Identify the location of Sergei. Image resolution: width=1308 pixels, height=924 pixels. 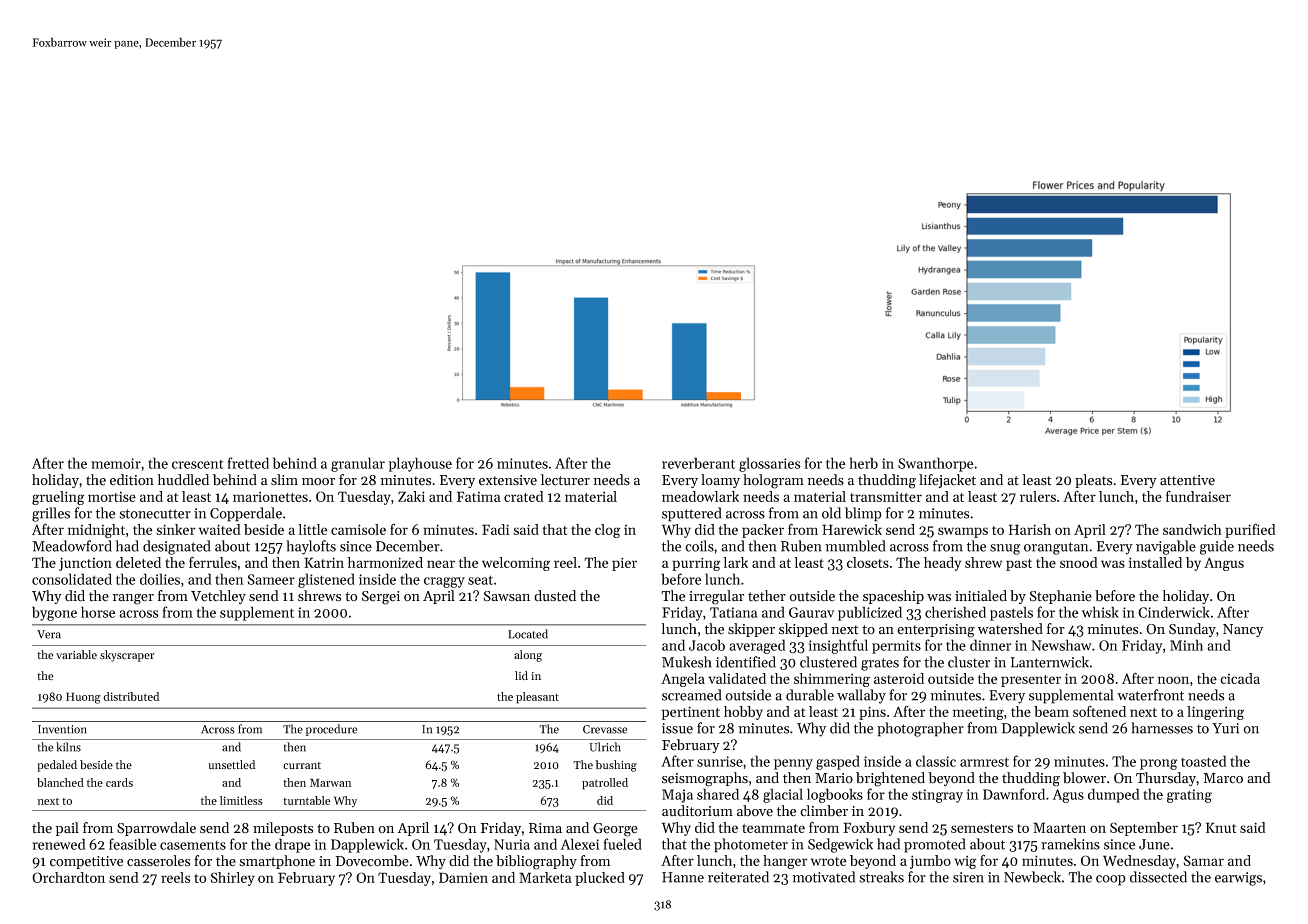
(381, 598).
